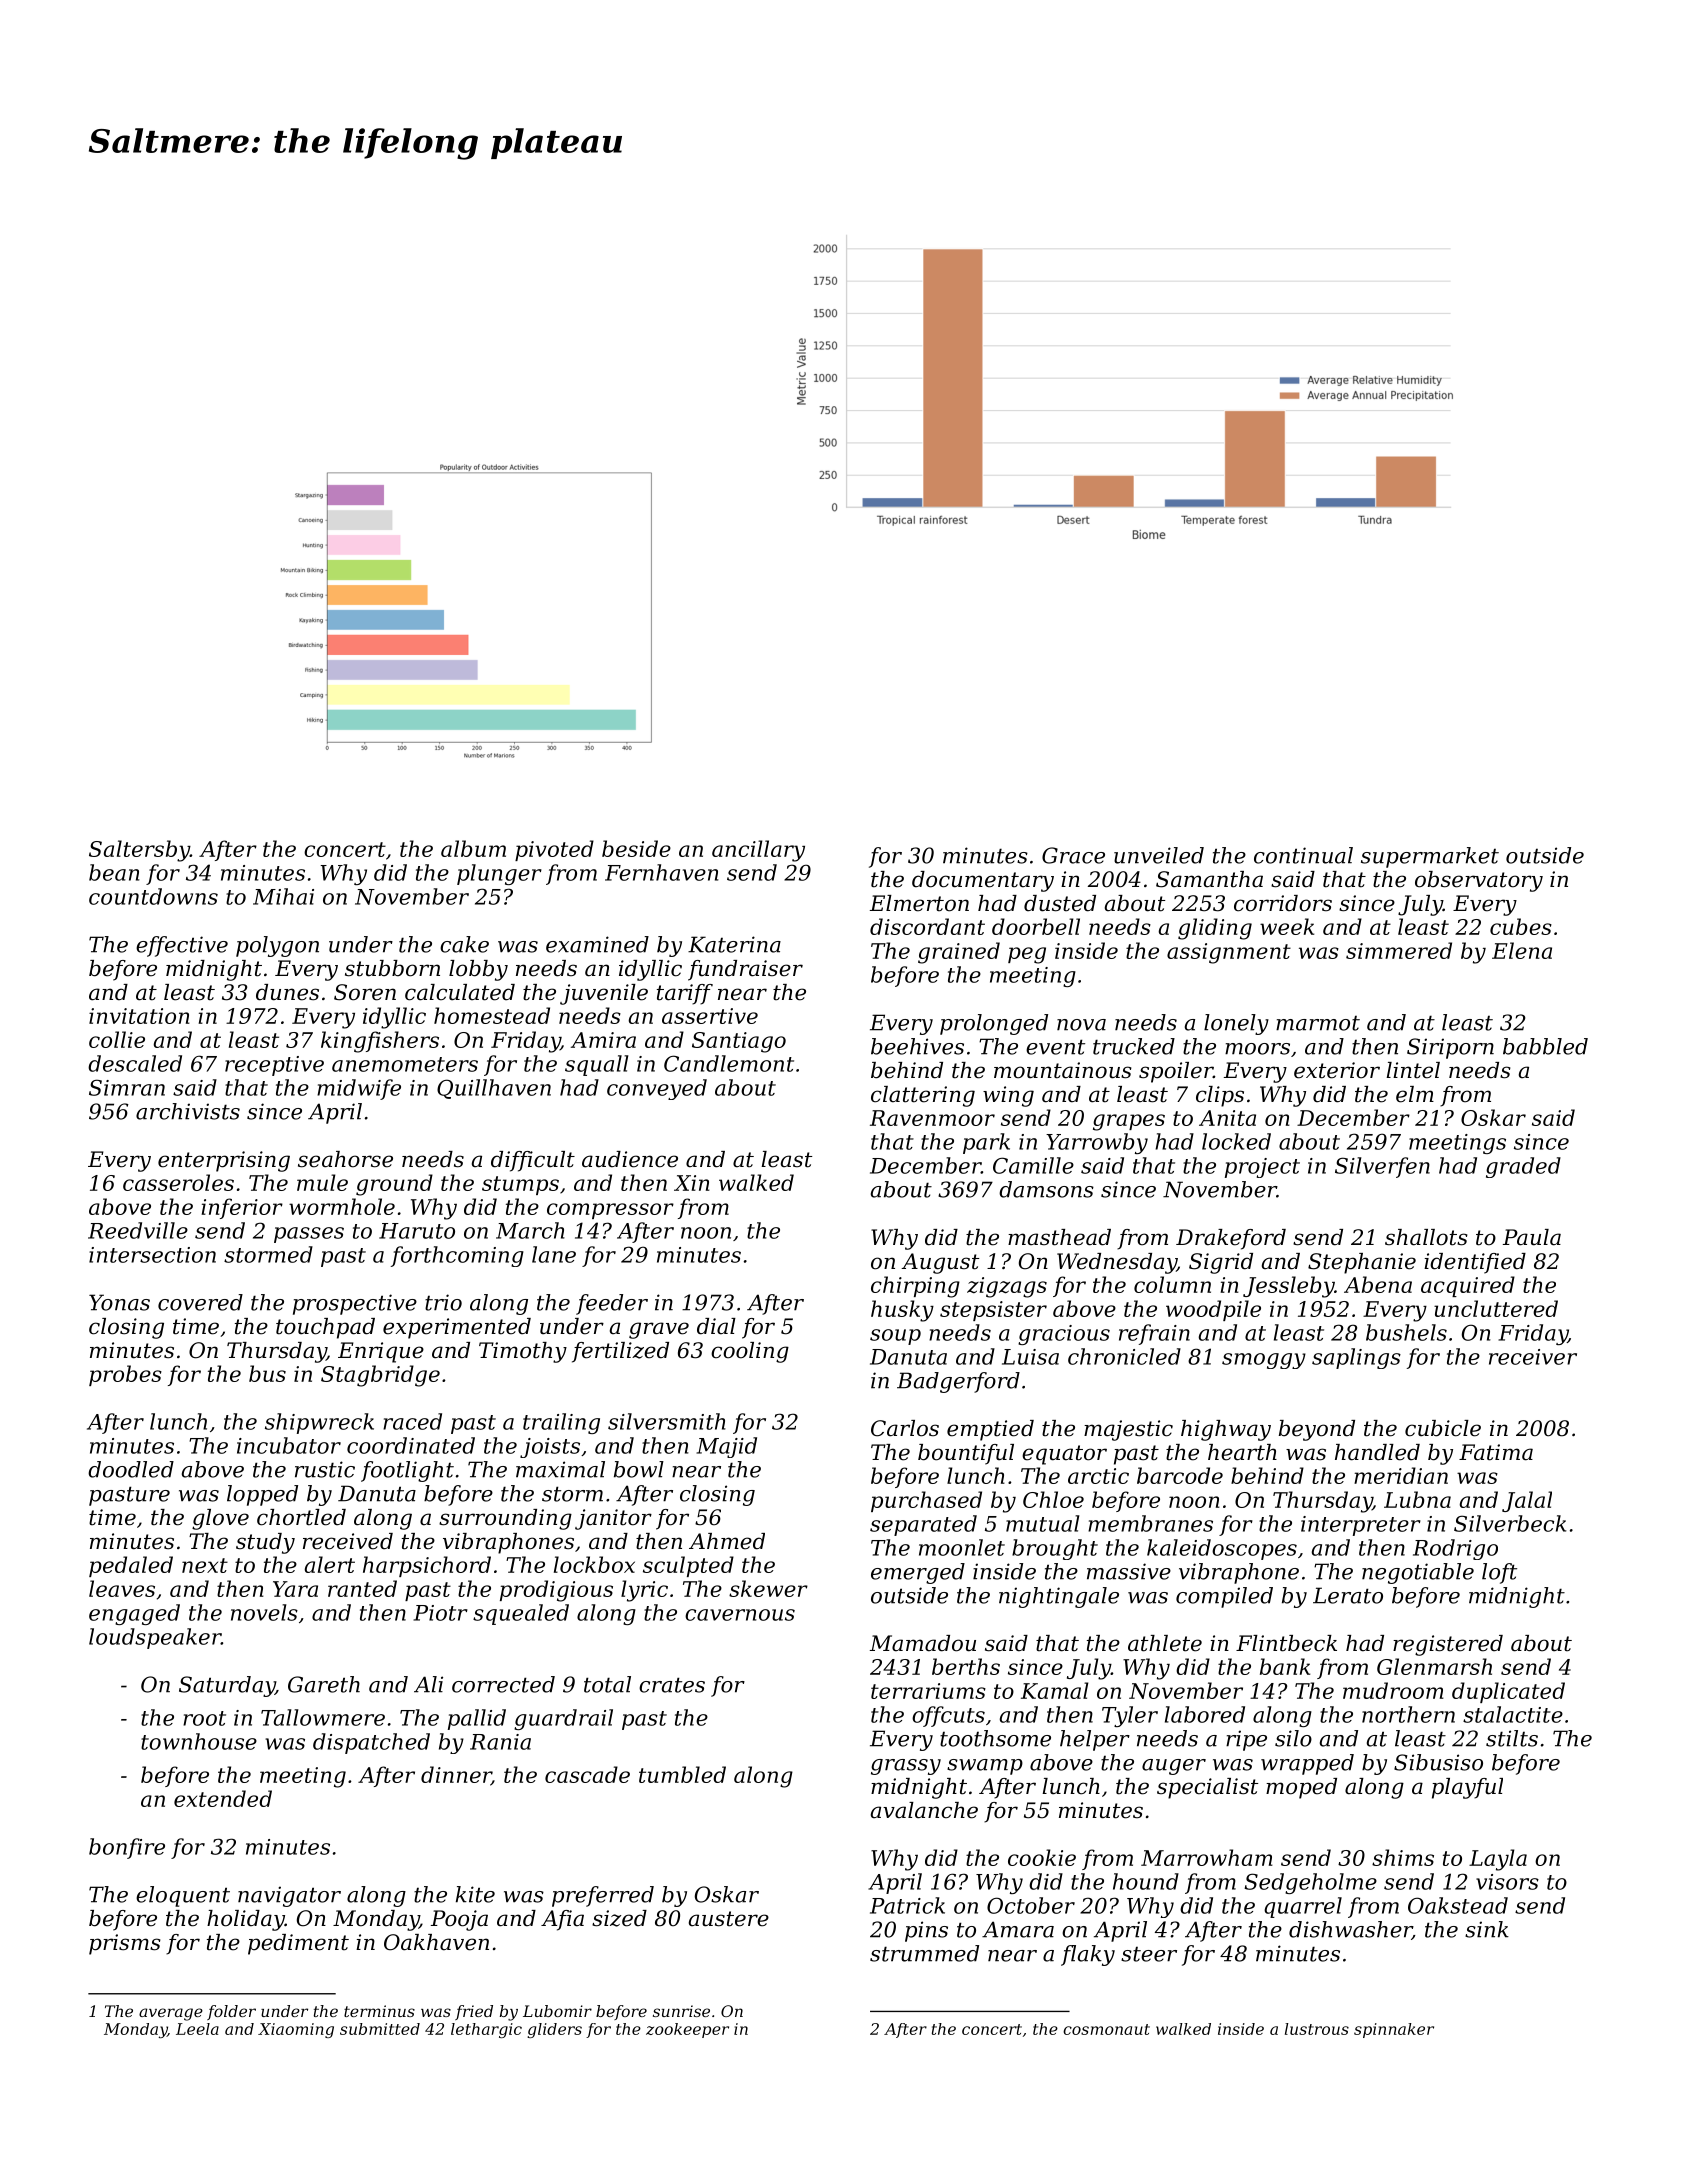 The image size is (1683, 2178). I want to click on Sibusiso, so click(1438, 1762).
